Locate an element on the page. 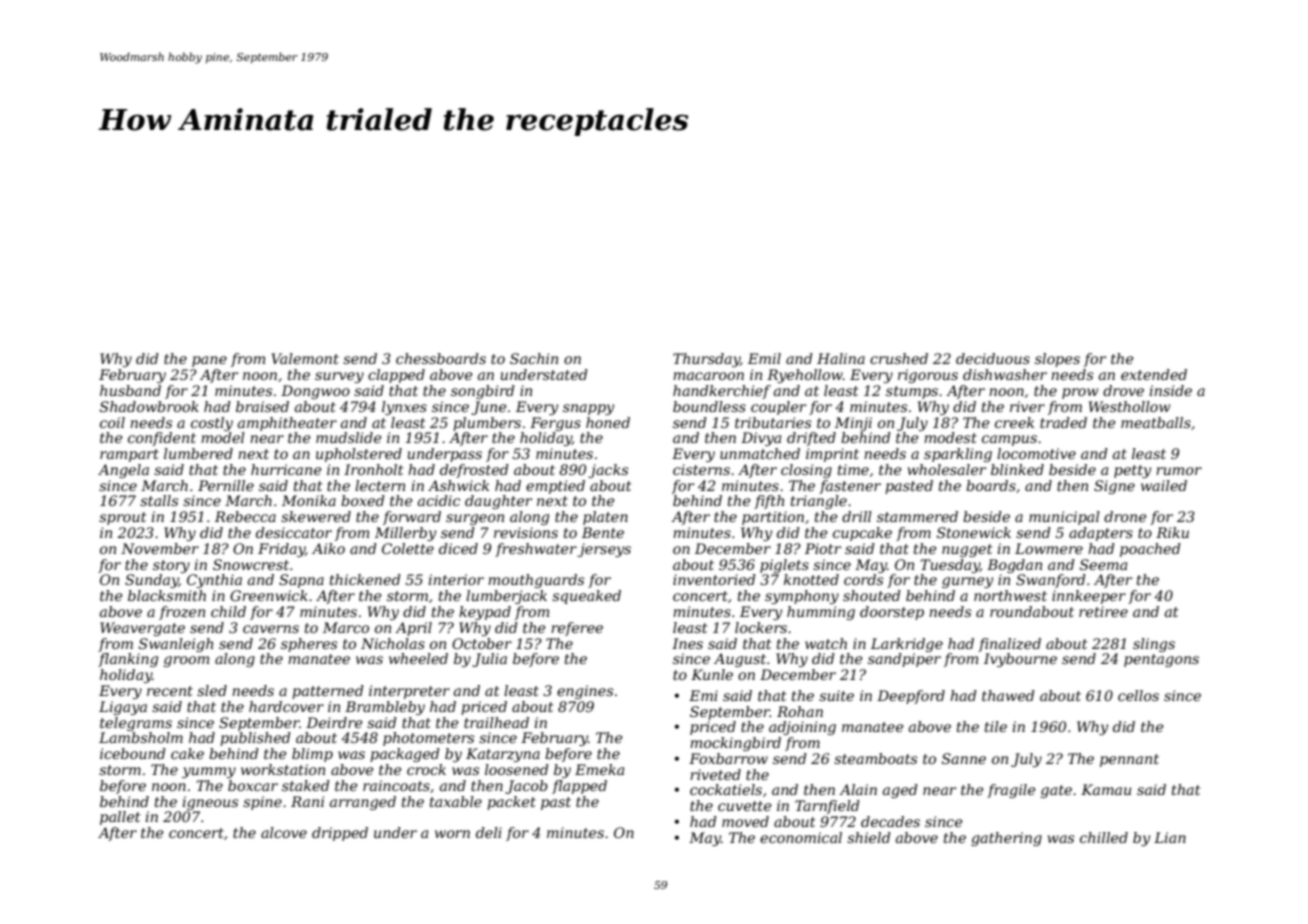  freshwater is located at coordinates (536, 550).
